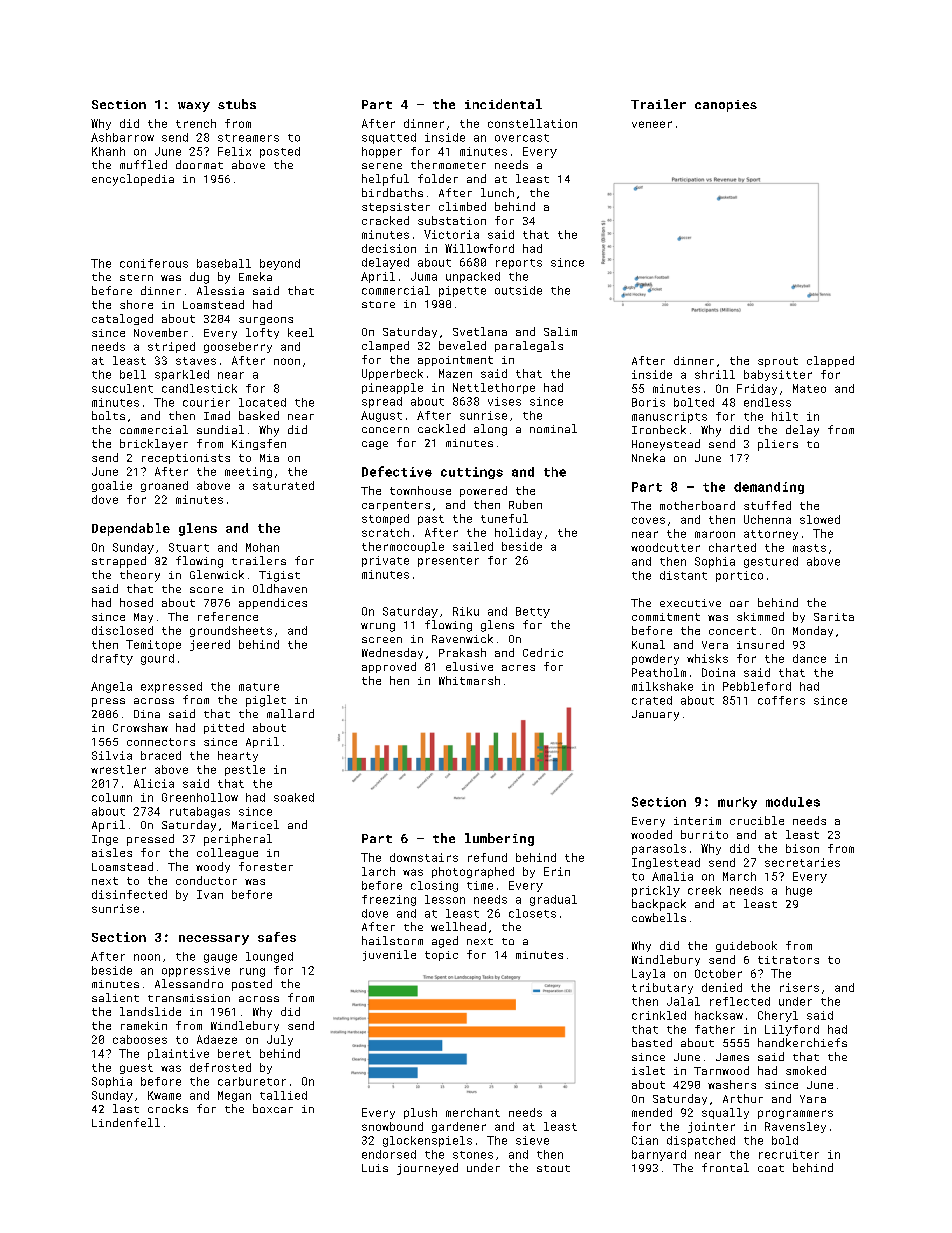 Image resolution: width=952 pixels, height=1233 pixels. I want to click on beyond, so click(280, 264).
